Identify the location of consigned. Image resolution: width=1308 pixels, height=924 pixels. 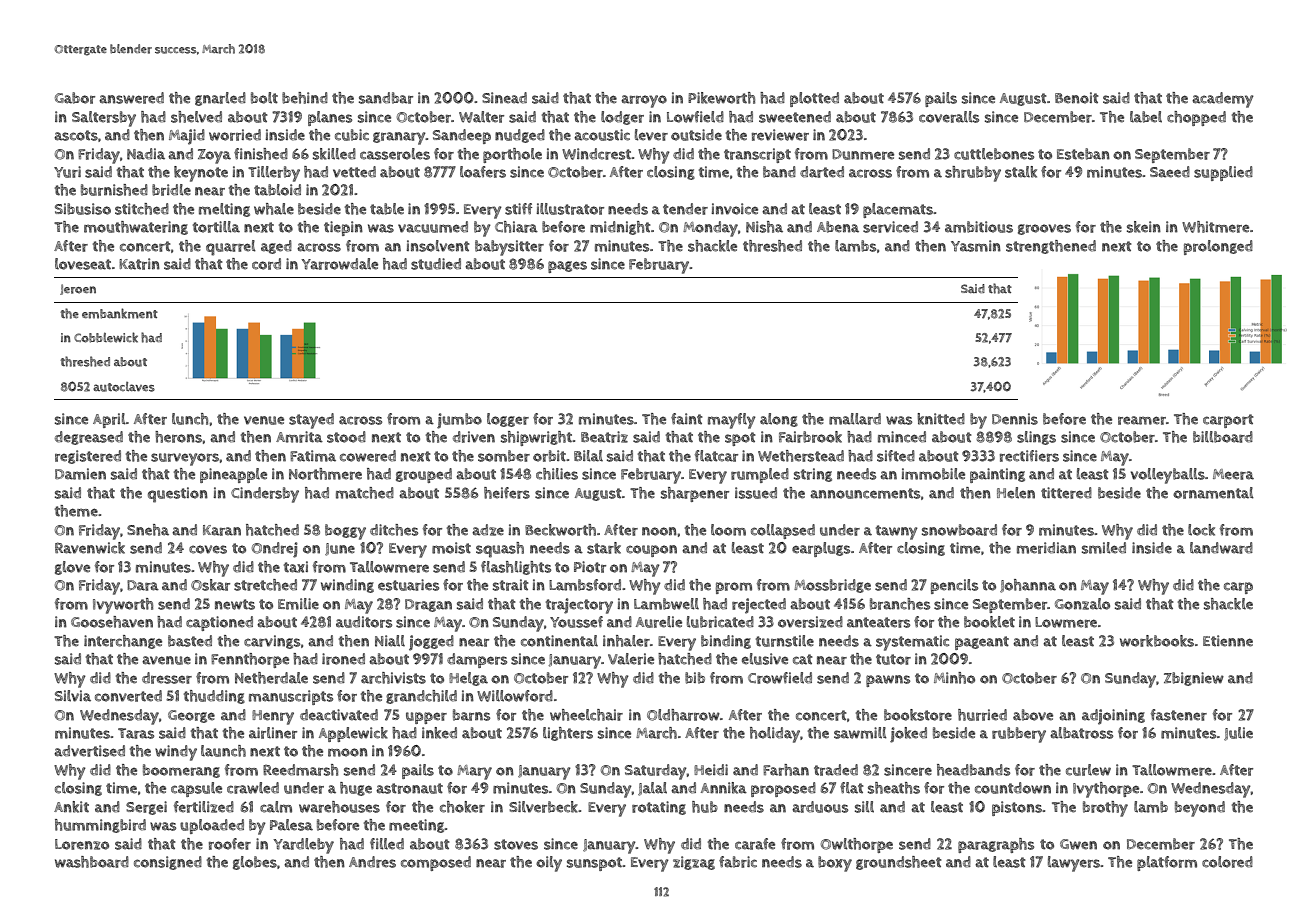
(168, 863).
